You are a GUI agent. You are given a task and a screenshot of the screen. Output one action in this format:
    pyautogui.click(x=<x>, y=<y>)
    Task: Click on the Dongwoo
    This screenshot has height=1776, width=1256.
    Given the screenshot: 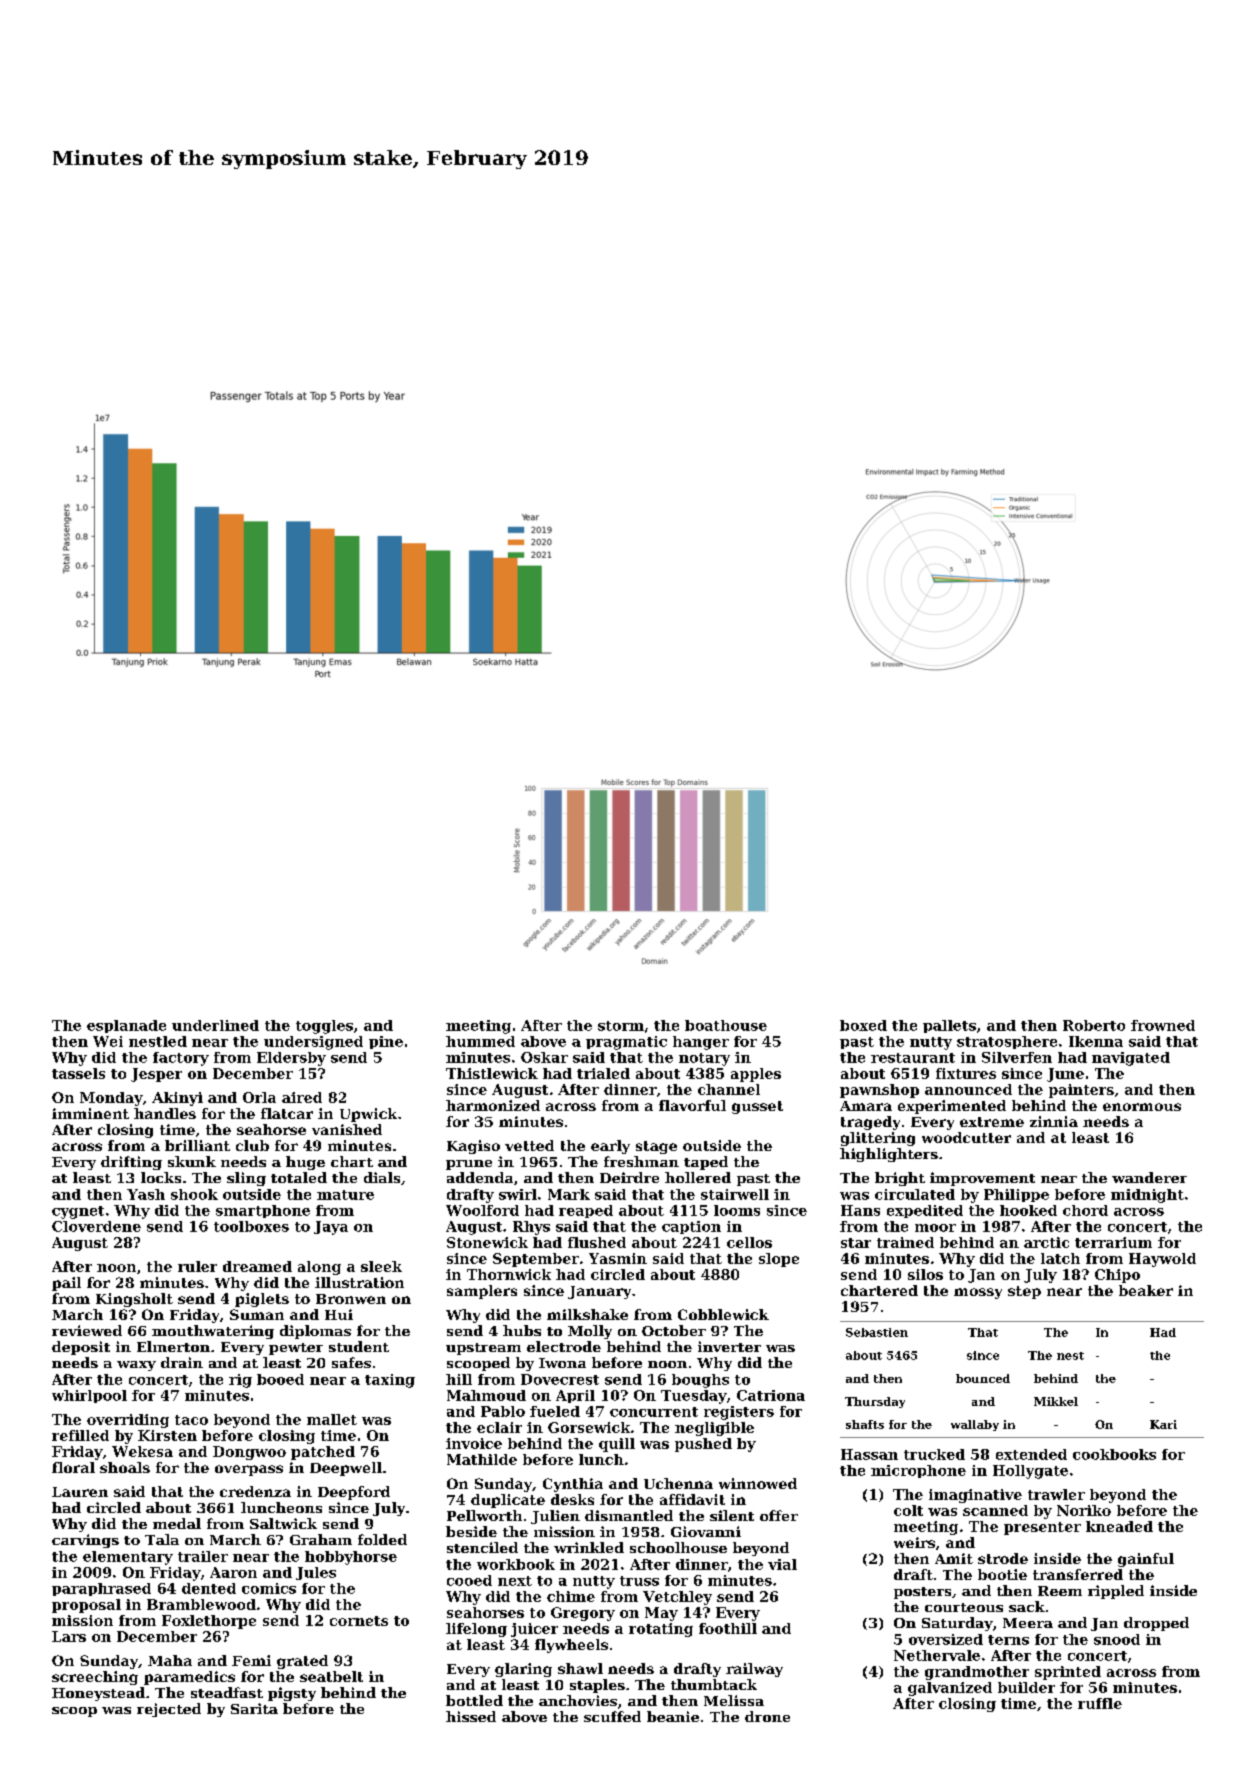 What is the action you would take?
    pyautogui.click(x=249, y=1453)
